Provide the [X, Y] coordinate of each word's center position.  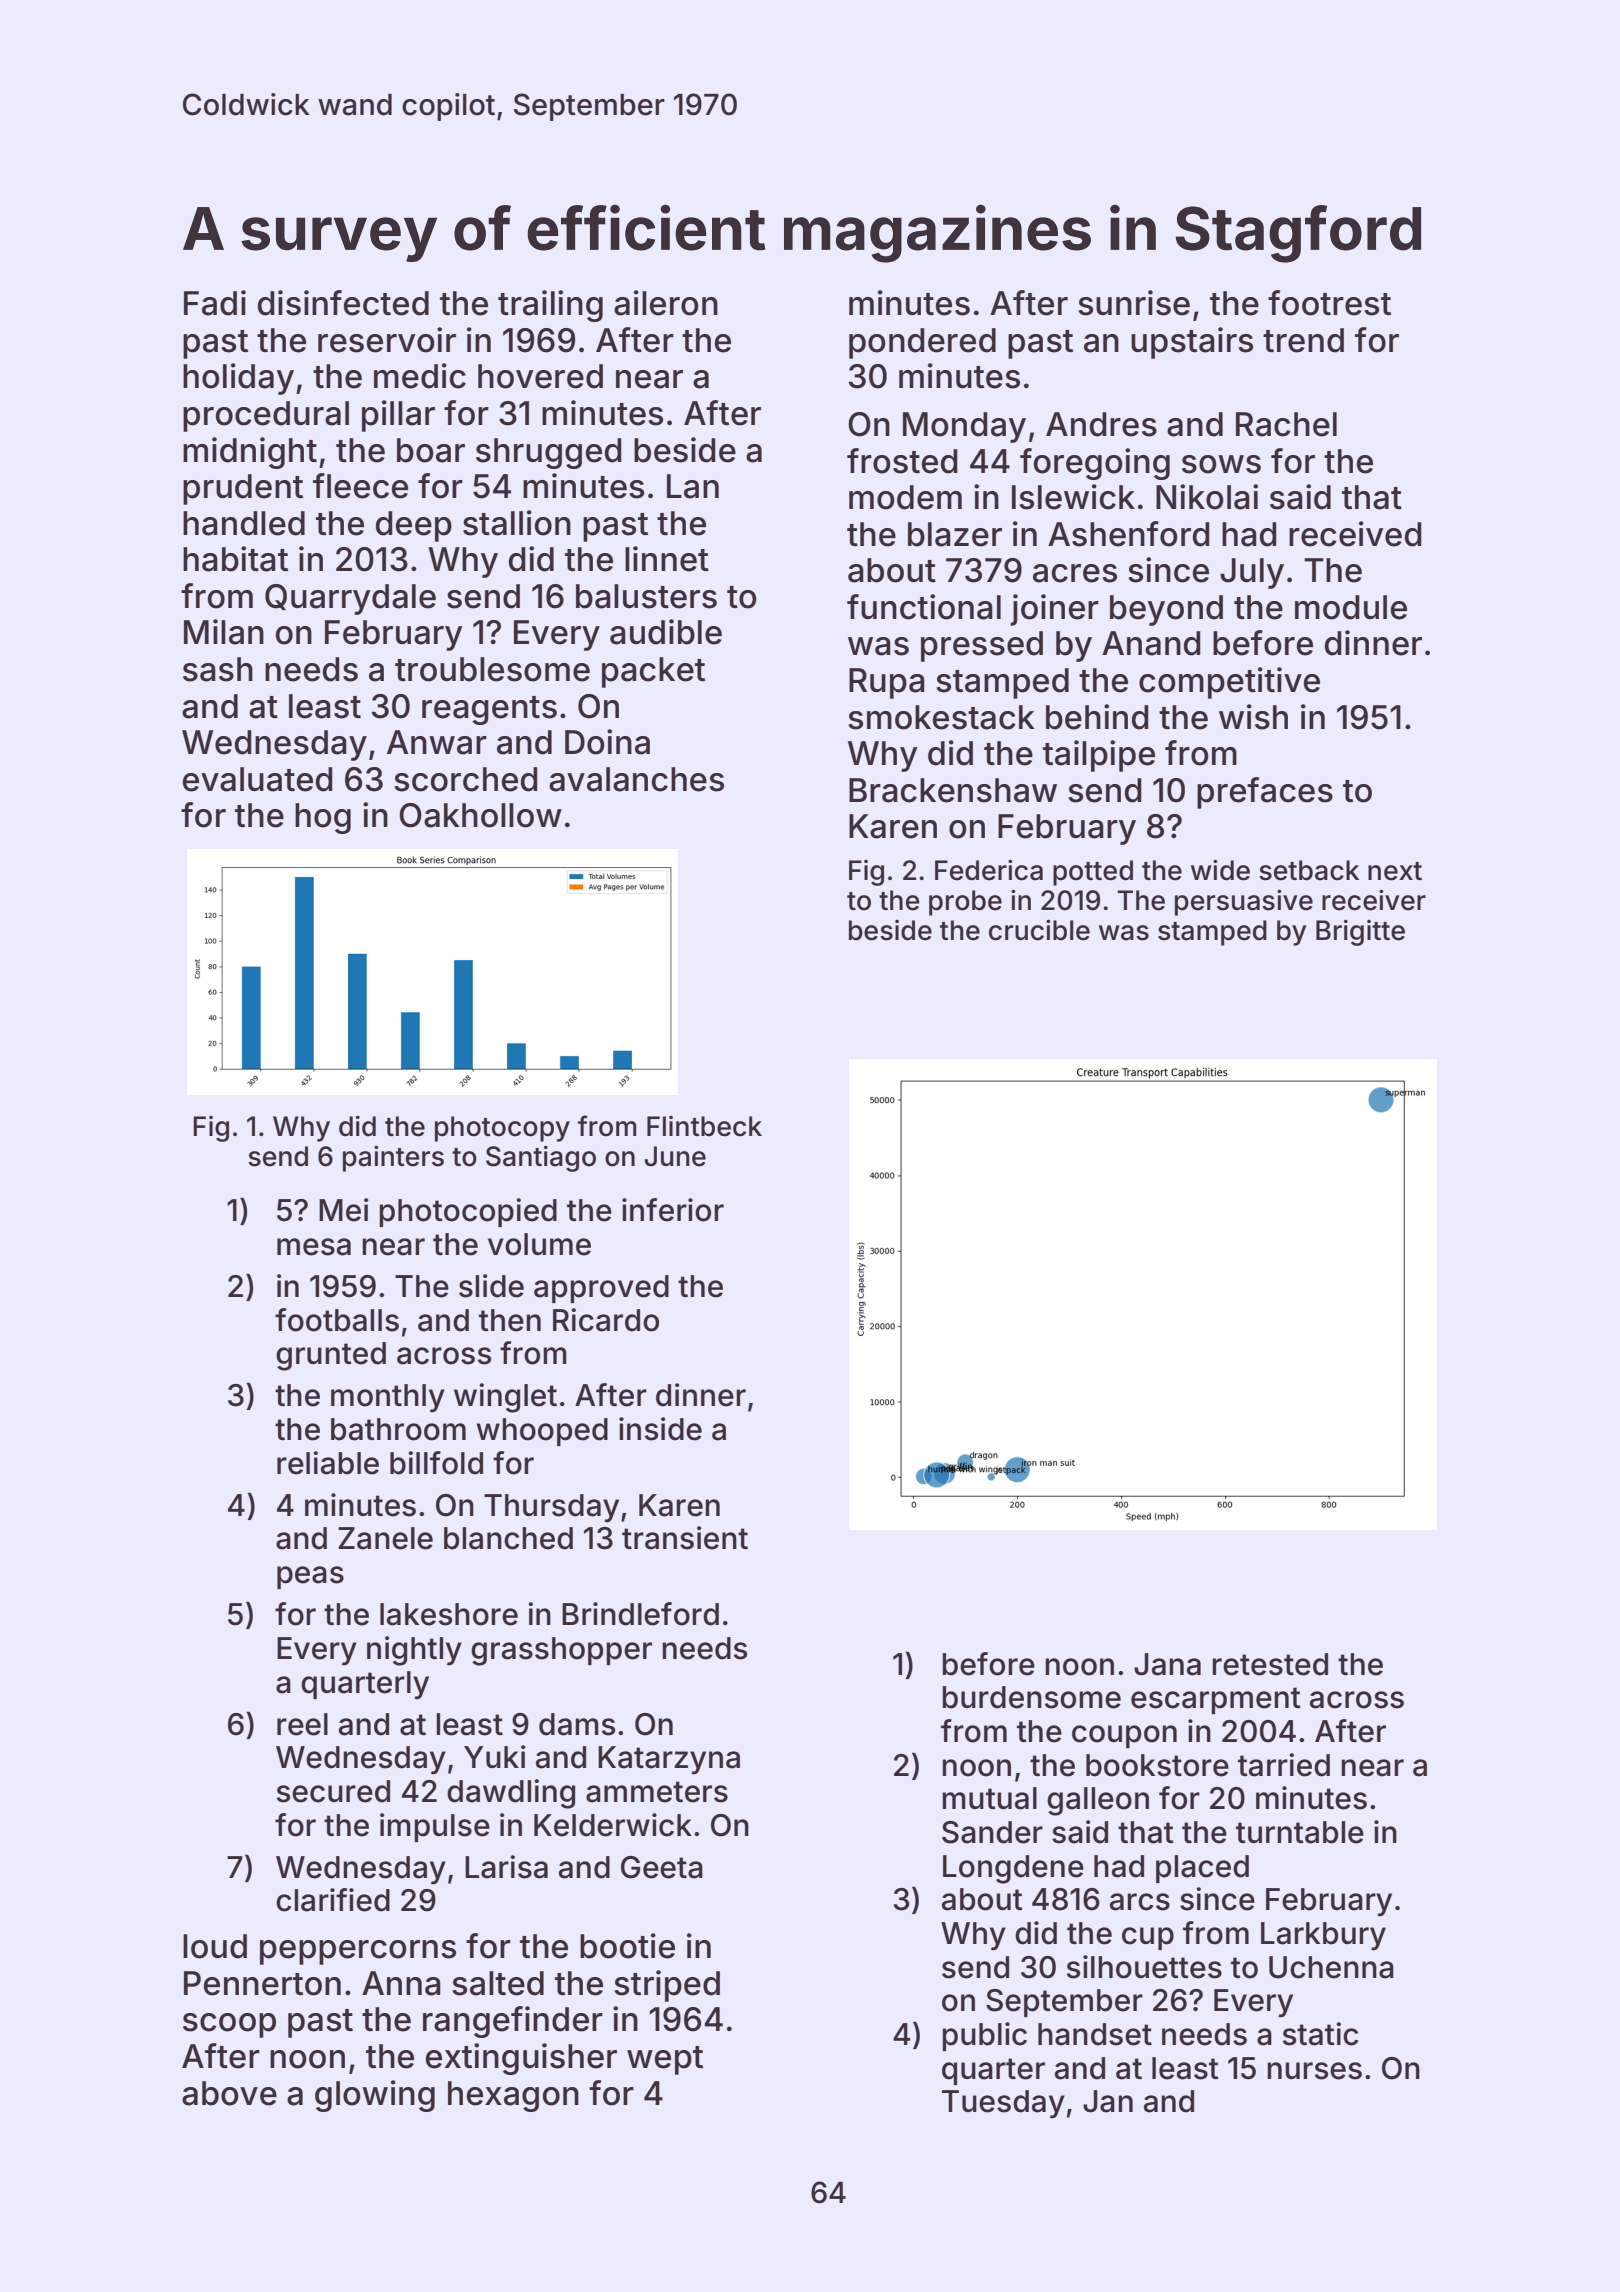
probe [965, 903]
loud [215, 1946]
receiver [1374, 900]
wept [665, 2060]
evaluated [258, 779]
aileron [666, 303]
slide [491, 1286]
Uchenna [1331, 1967]
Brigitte [1360, 933]
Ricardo [606, 1320]
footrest [1329, 303]
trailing [550, 306]
